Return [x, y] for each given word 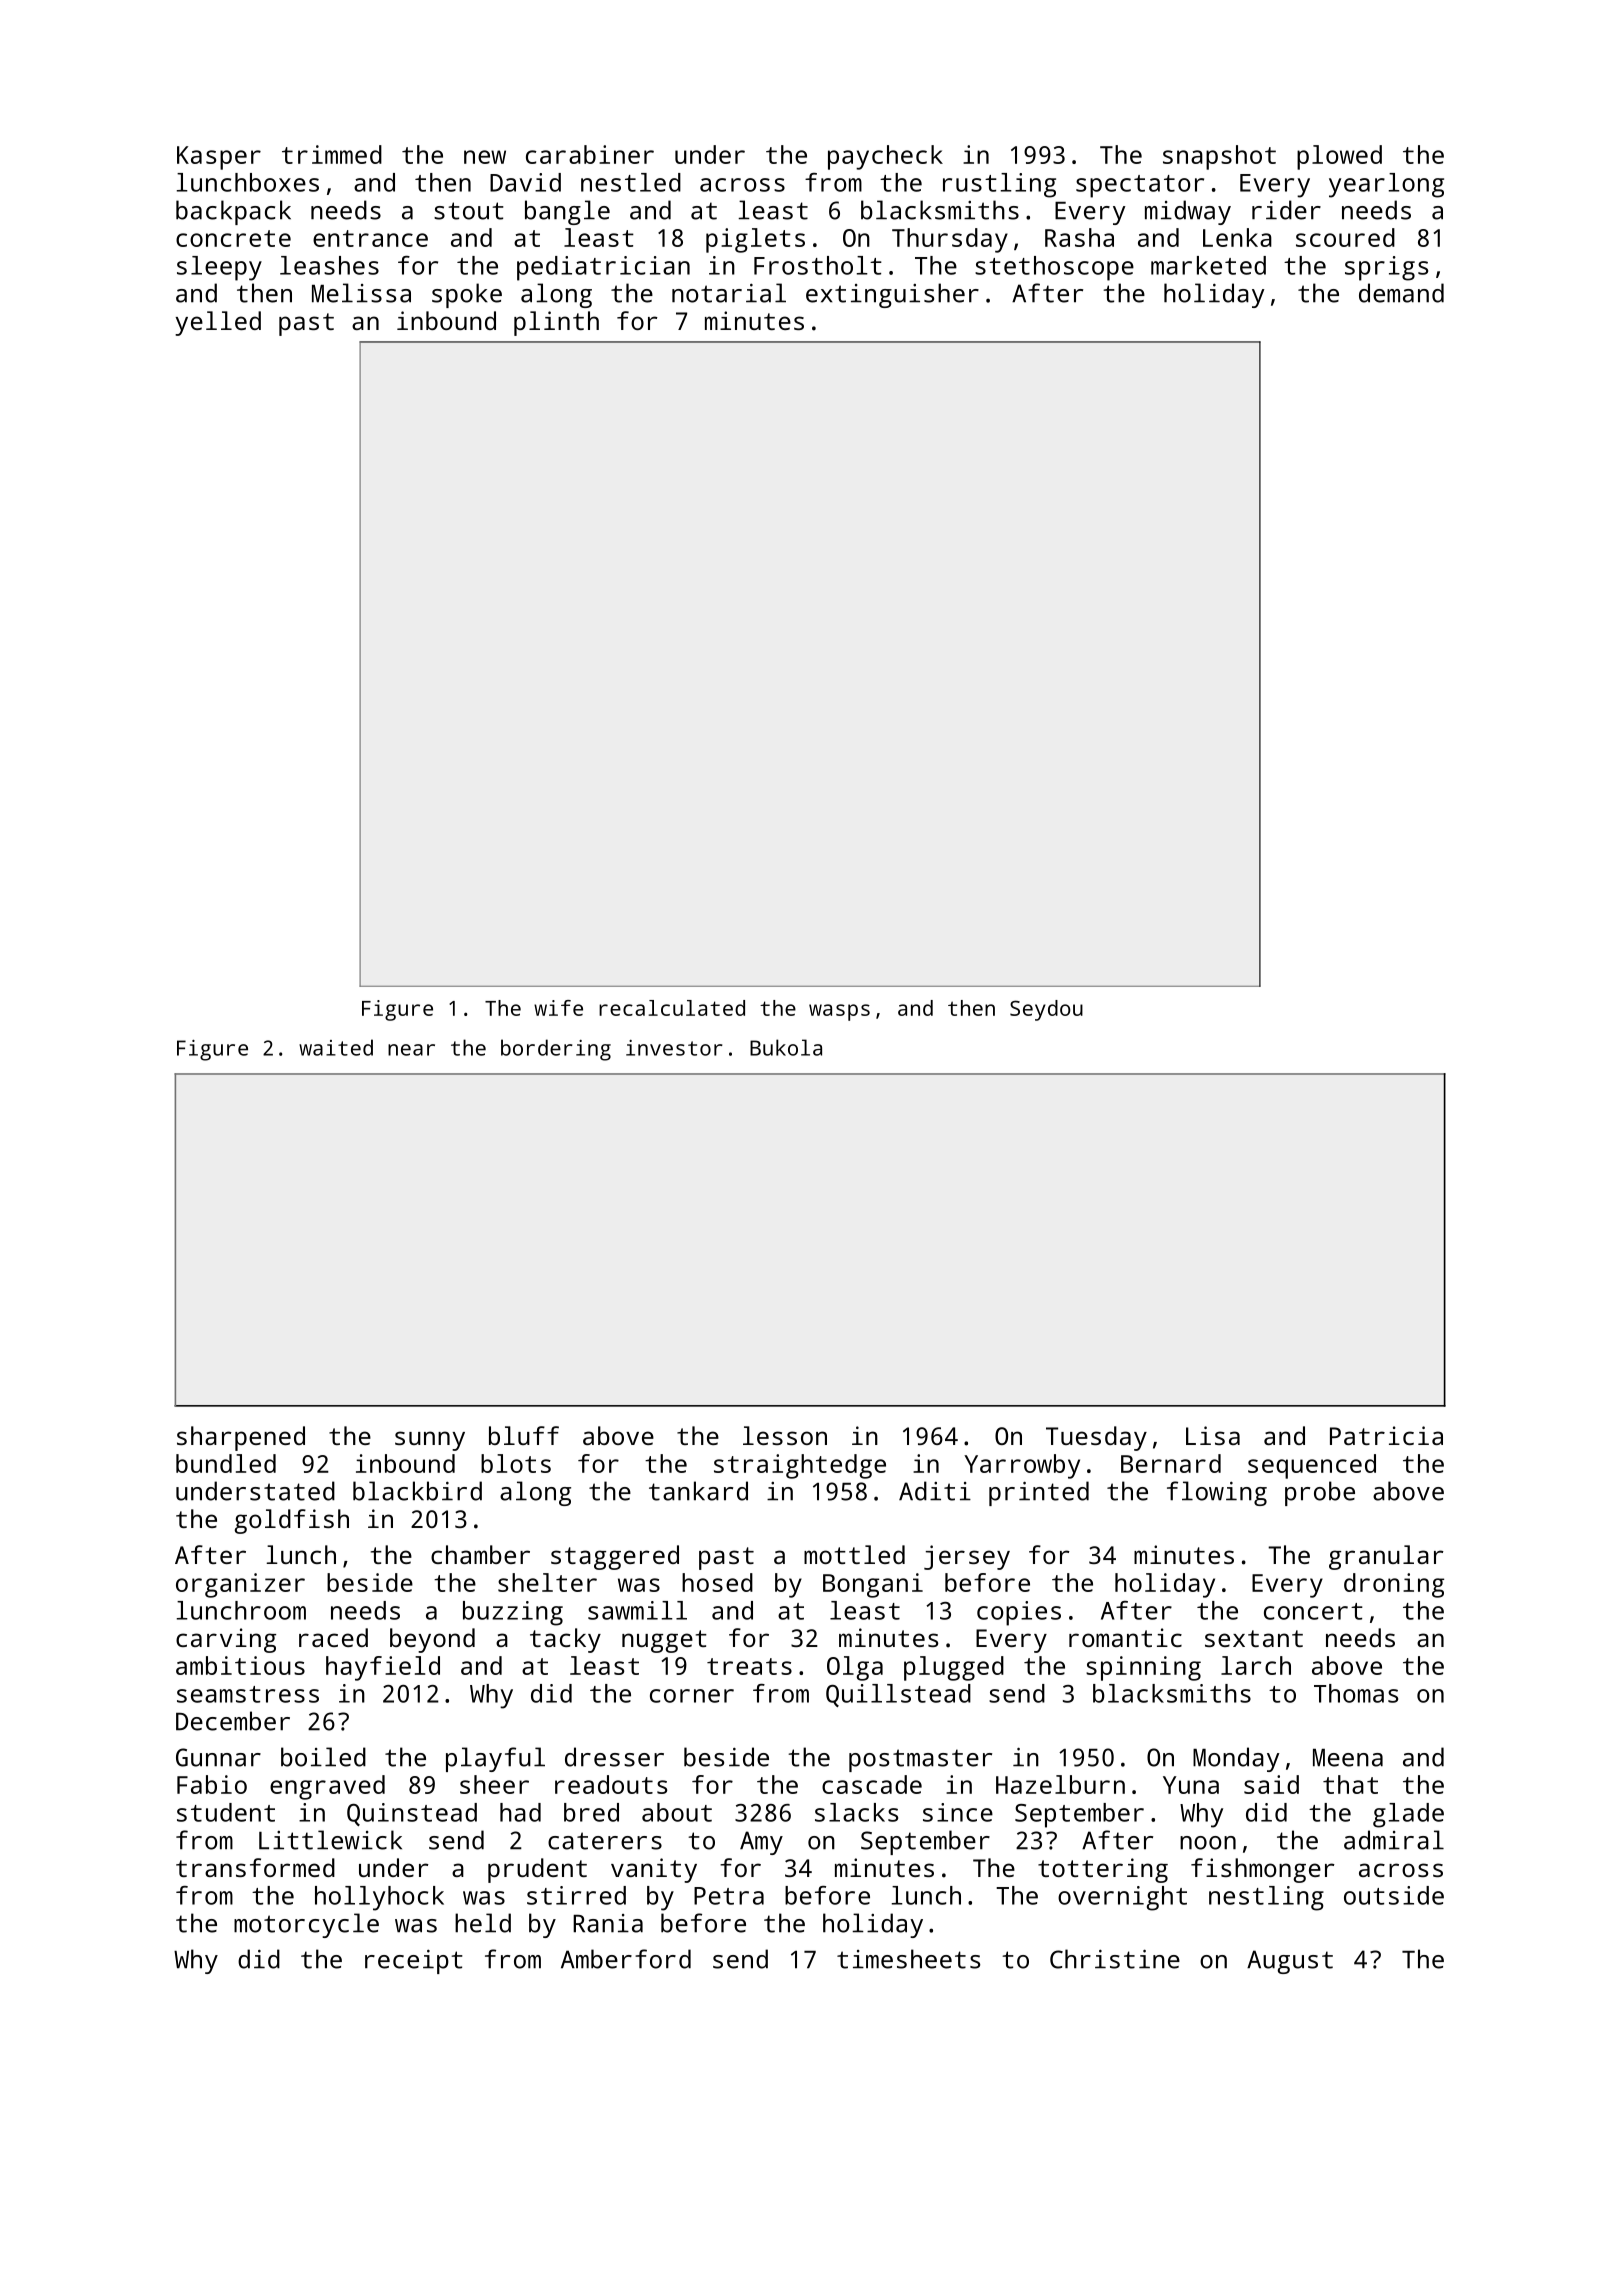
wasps [839, 1012]
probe [1320, 1493]
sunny [430, 1441]
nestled [631, 182]
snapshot [1219, 157]
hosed [717, 1582]
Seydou [1046, 1010]
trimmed [332, 154]
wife [558, 1008]
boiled [323, 1757]
